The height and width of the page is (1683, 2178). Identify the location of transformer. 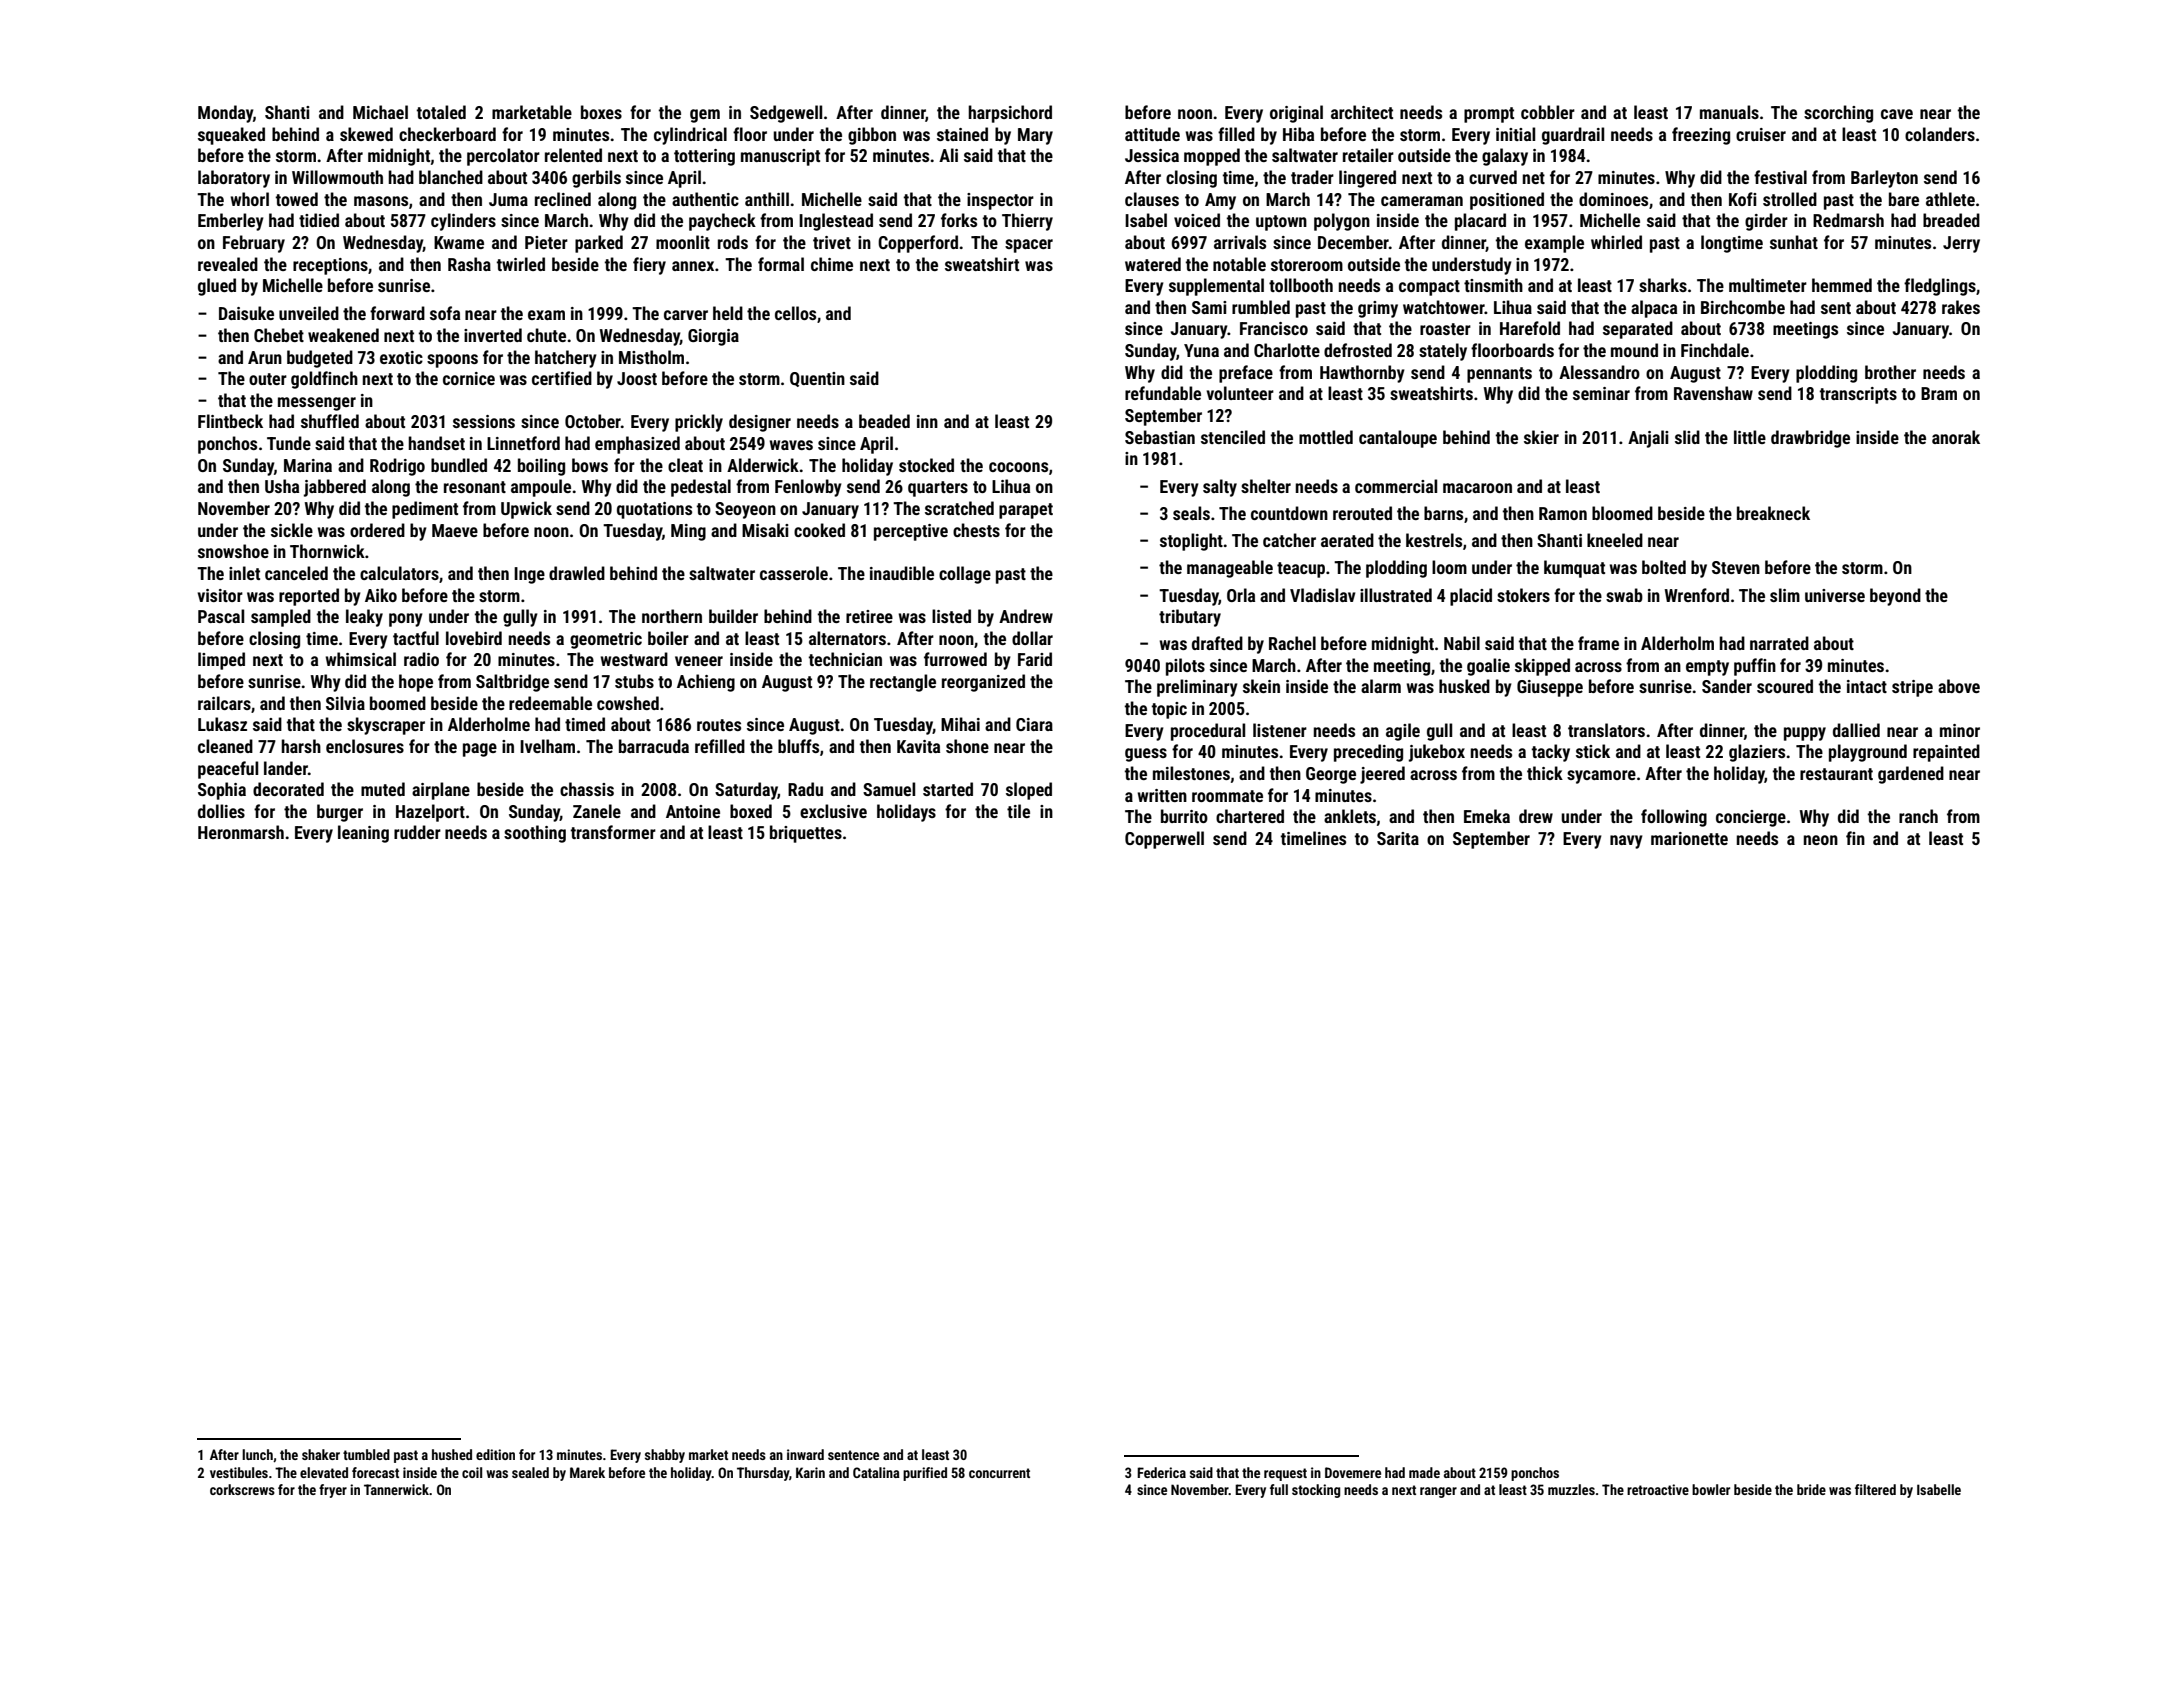
(613, 832).
